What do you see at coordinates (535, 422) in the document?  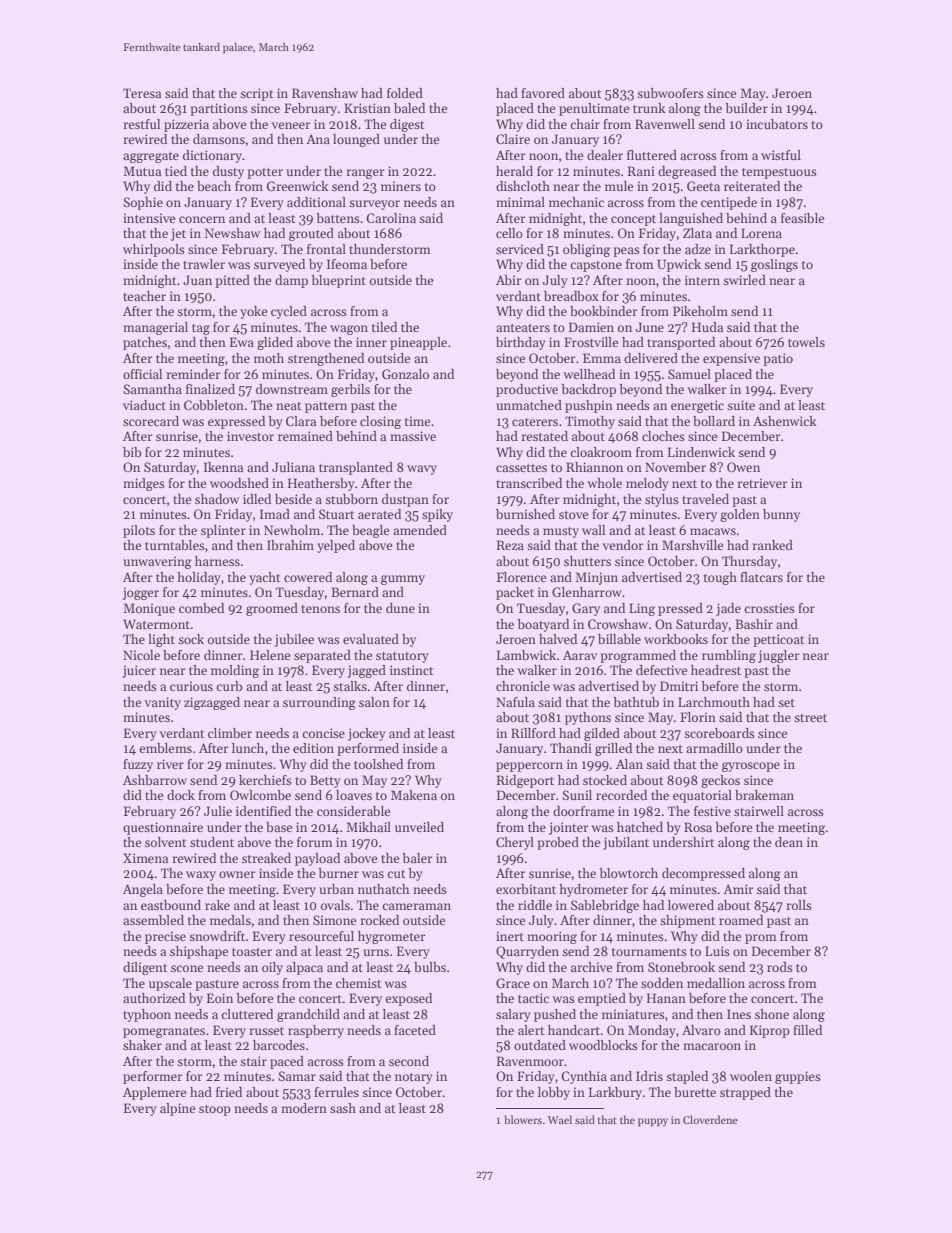 I see `caterers` at bounding box center [535, 422].
